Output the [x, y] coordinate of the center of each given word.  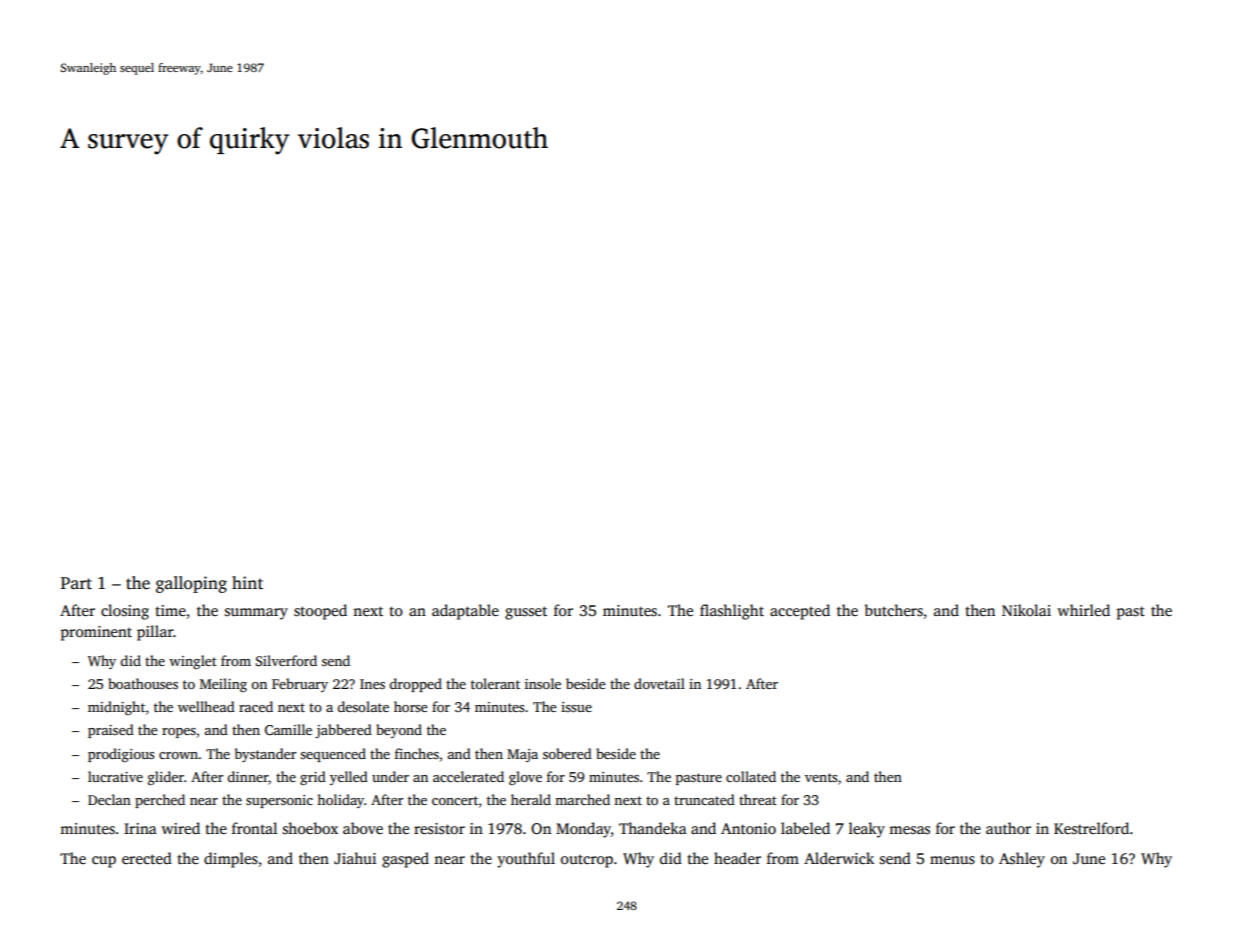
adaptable [465, 612]
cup [104, 862]
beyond [399, 731]
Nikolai [1026, 610]
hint [247, 582]
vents [821, 777]
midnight [116, 708]
